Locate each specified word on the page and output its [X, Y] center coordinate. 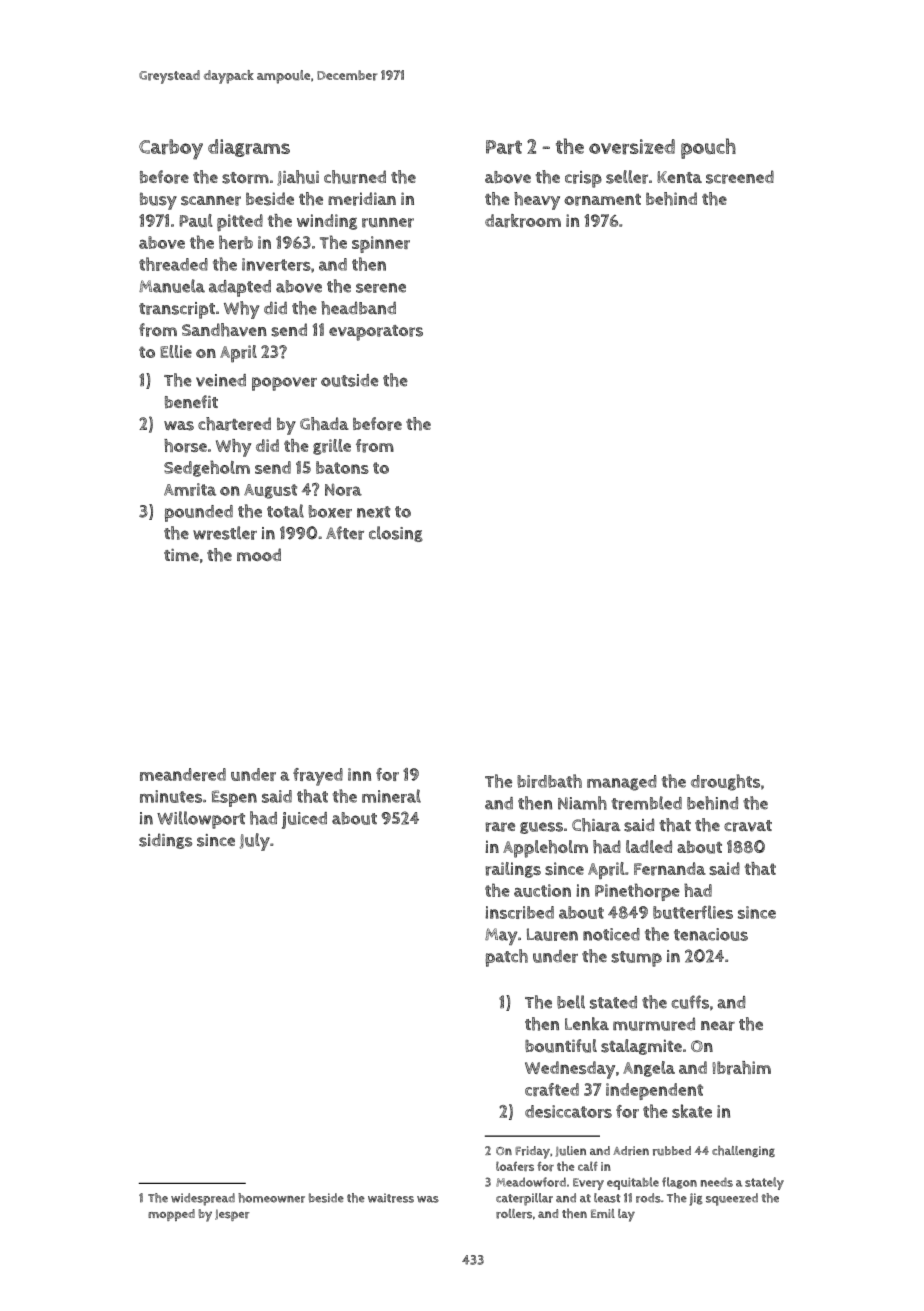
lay [626, 1215]
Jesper [232, 1215]
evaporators [376, 333]
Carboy [171, 149]
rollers [514, 1214]
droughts [725, 782]
